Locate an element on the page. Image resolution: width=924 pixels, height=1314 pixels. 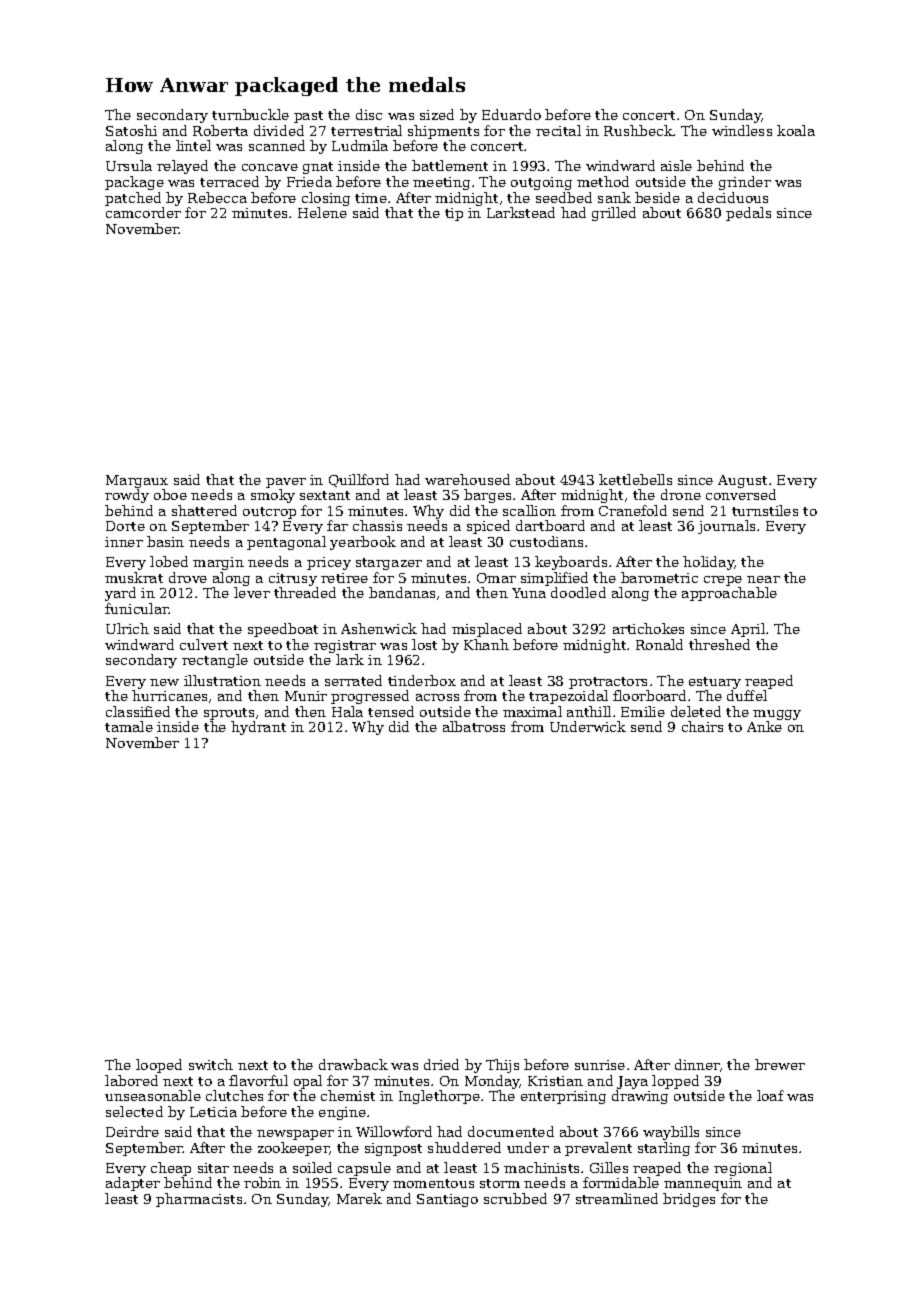
closing is located at coordinates (326, 199).
